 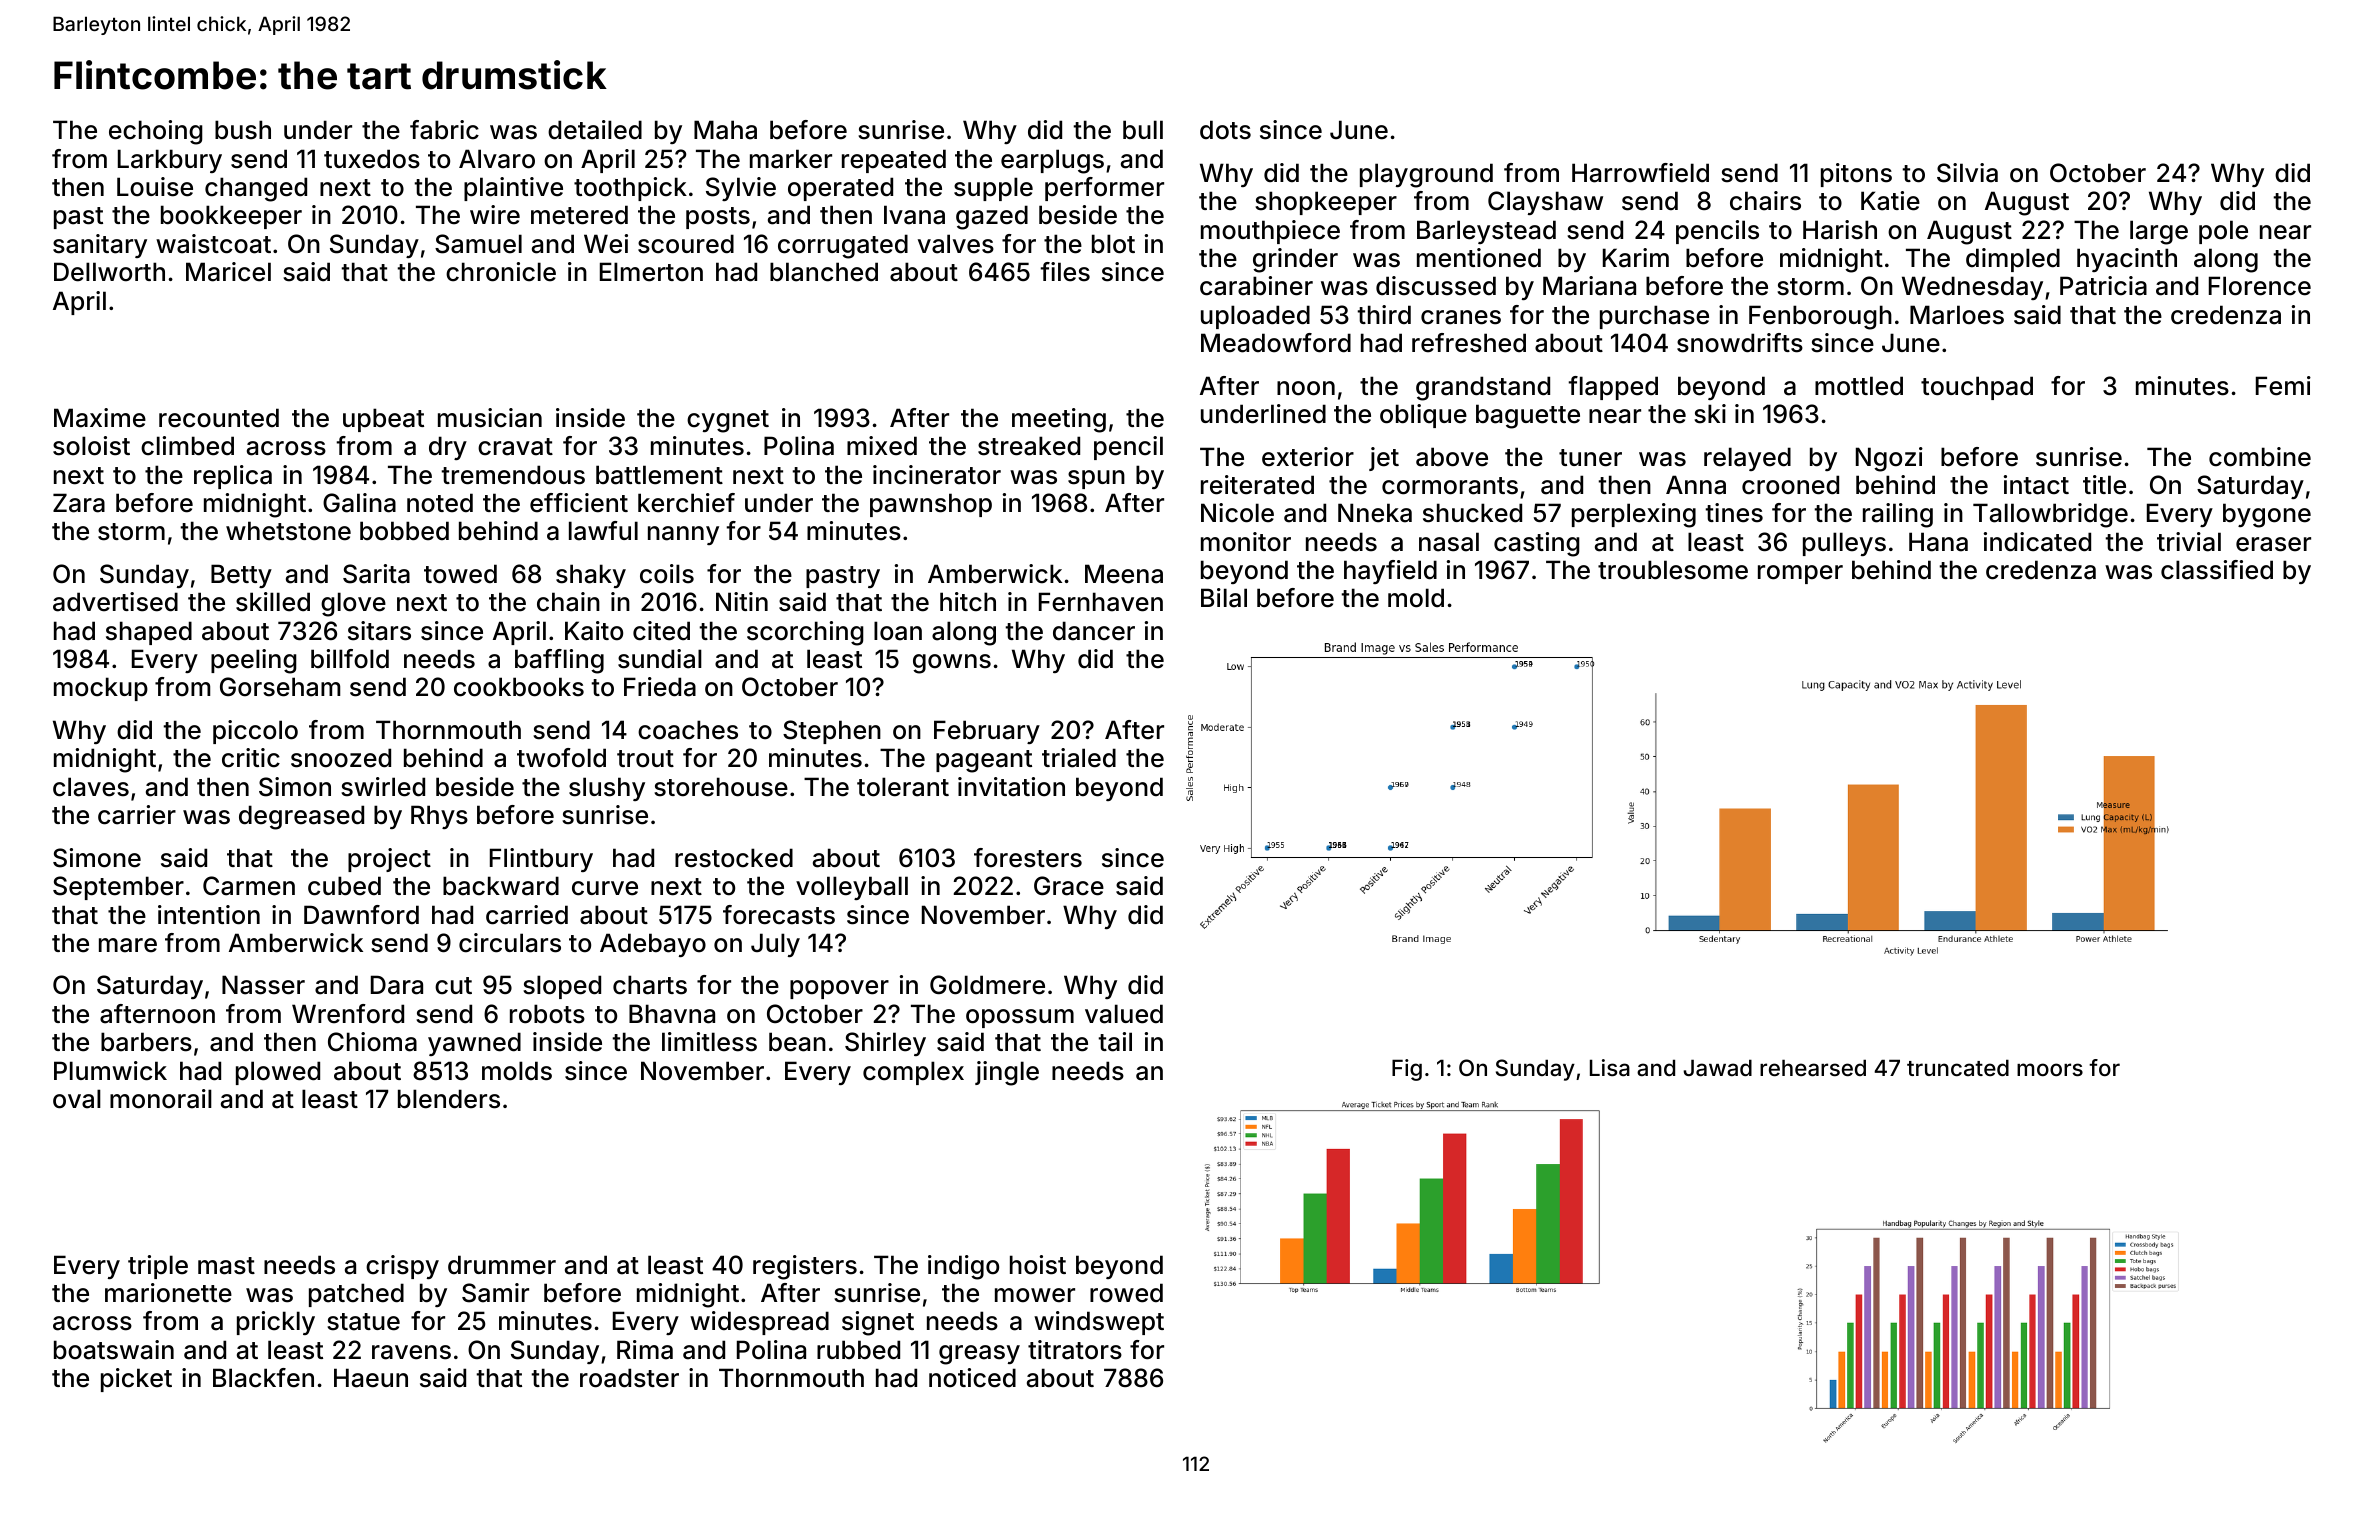 I want to click on noticed, so click(x=972, y=1378).
